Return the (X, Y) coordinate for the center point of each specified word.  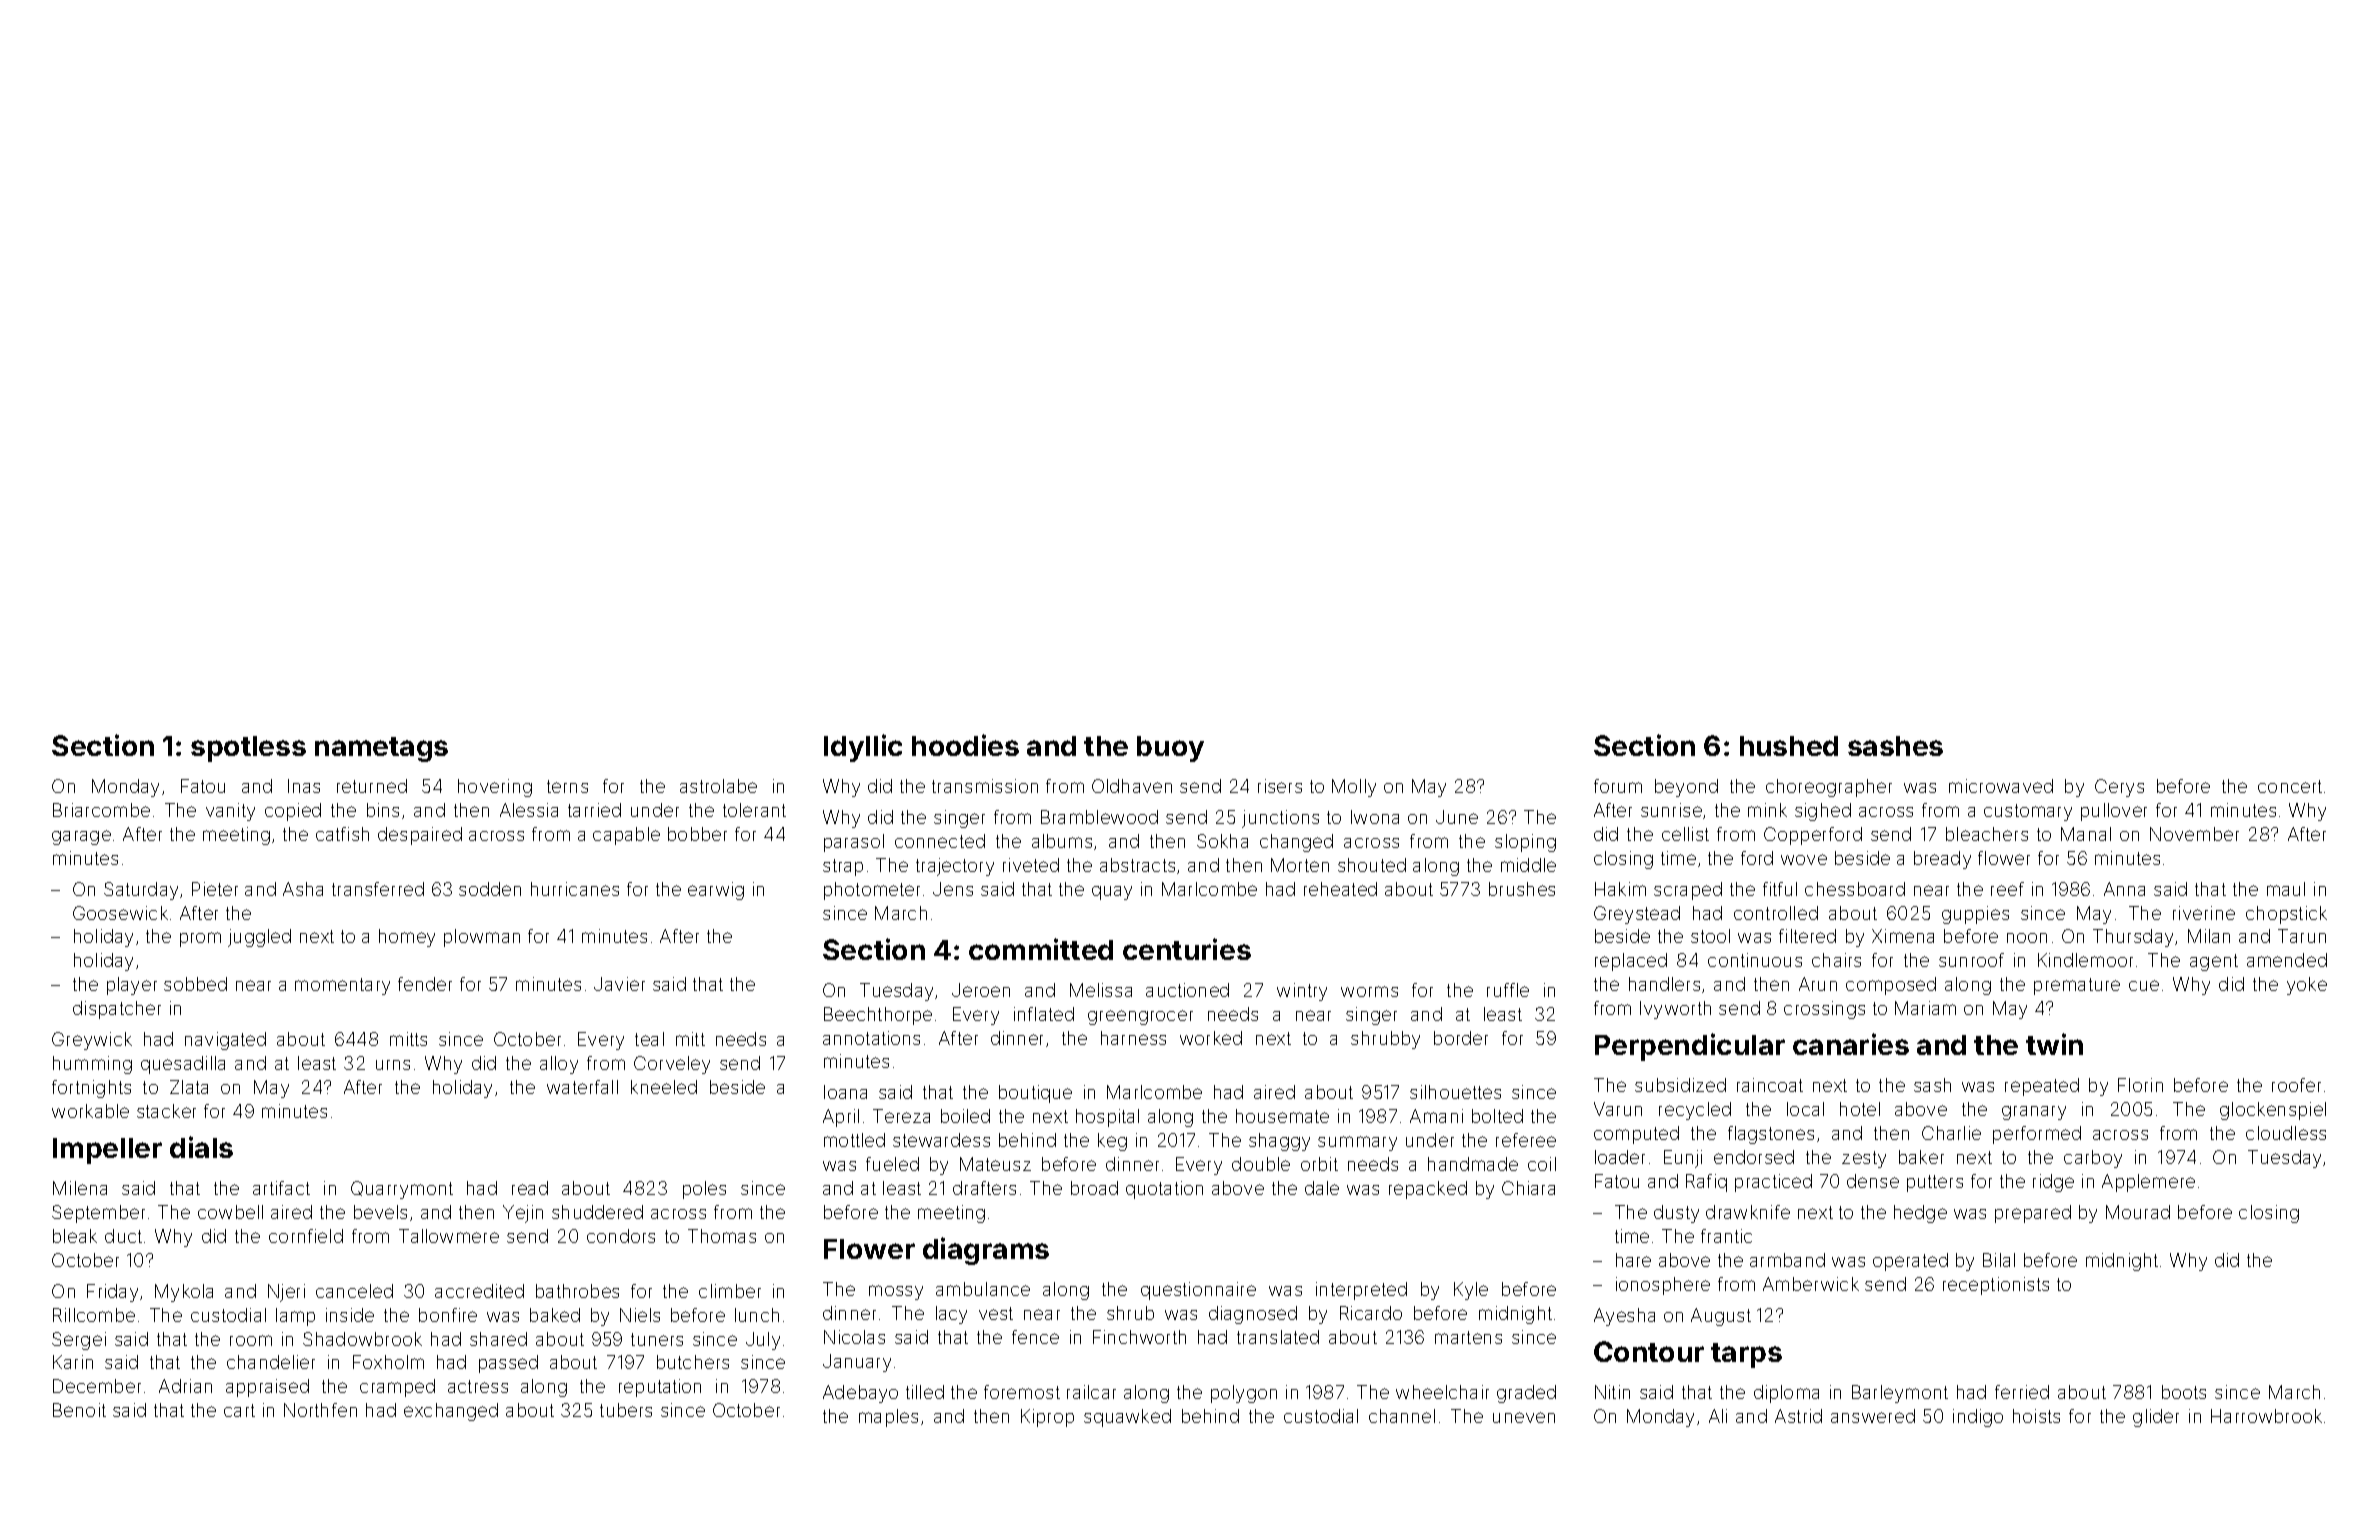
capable (626, 836)
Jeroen (981, 990)
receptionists (1996, 1286)
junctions (1280, 819)
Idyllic (863, 748)
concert (2290, 786)
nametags (381, 749)
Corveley (672, 1065)
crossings (1824, 1010)
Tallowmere (449, 1236)
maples (888, 1418)
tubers (626, 1410)
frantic (1726, 1236)
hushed (1789, 746)
